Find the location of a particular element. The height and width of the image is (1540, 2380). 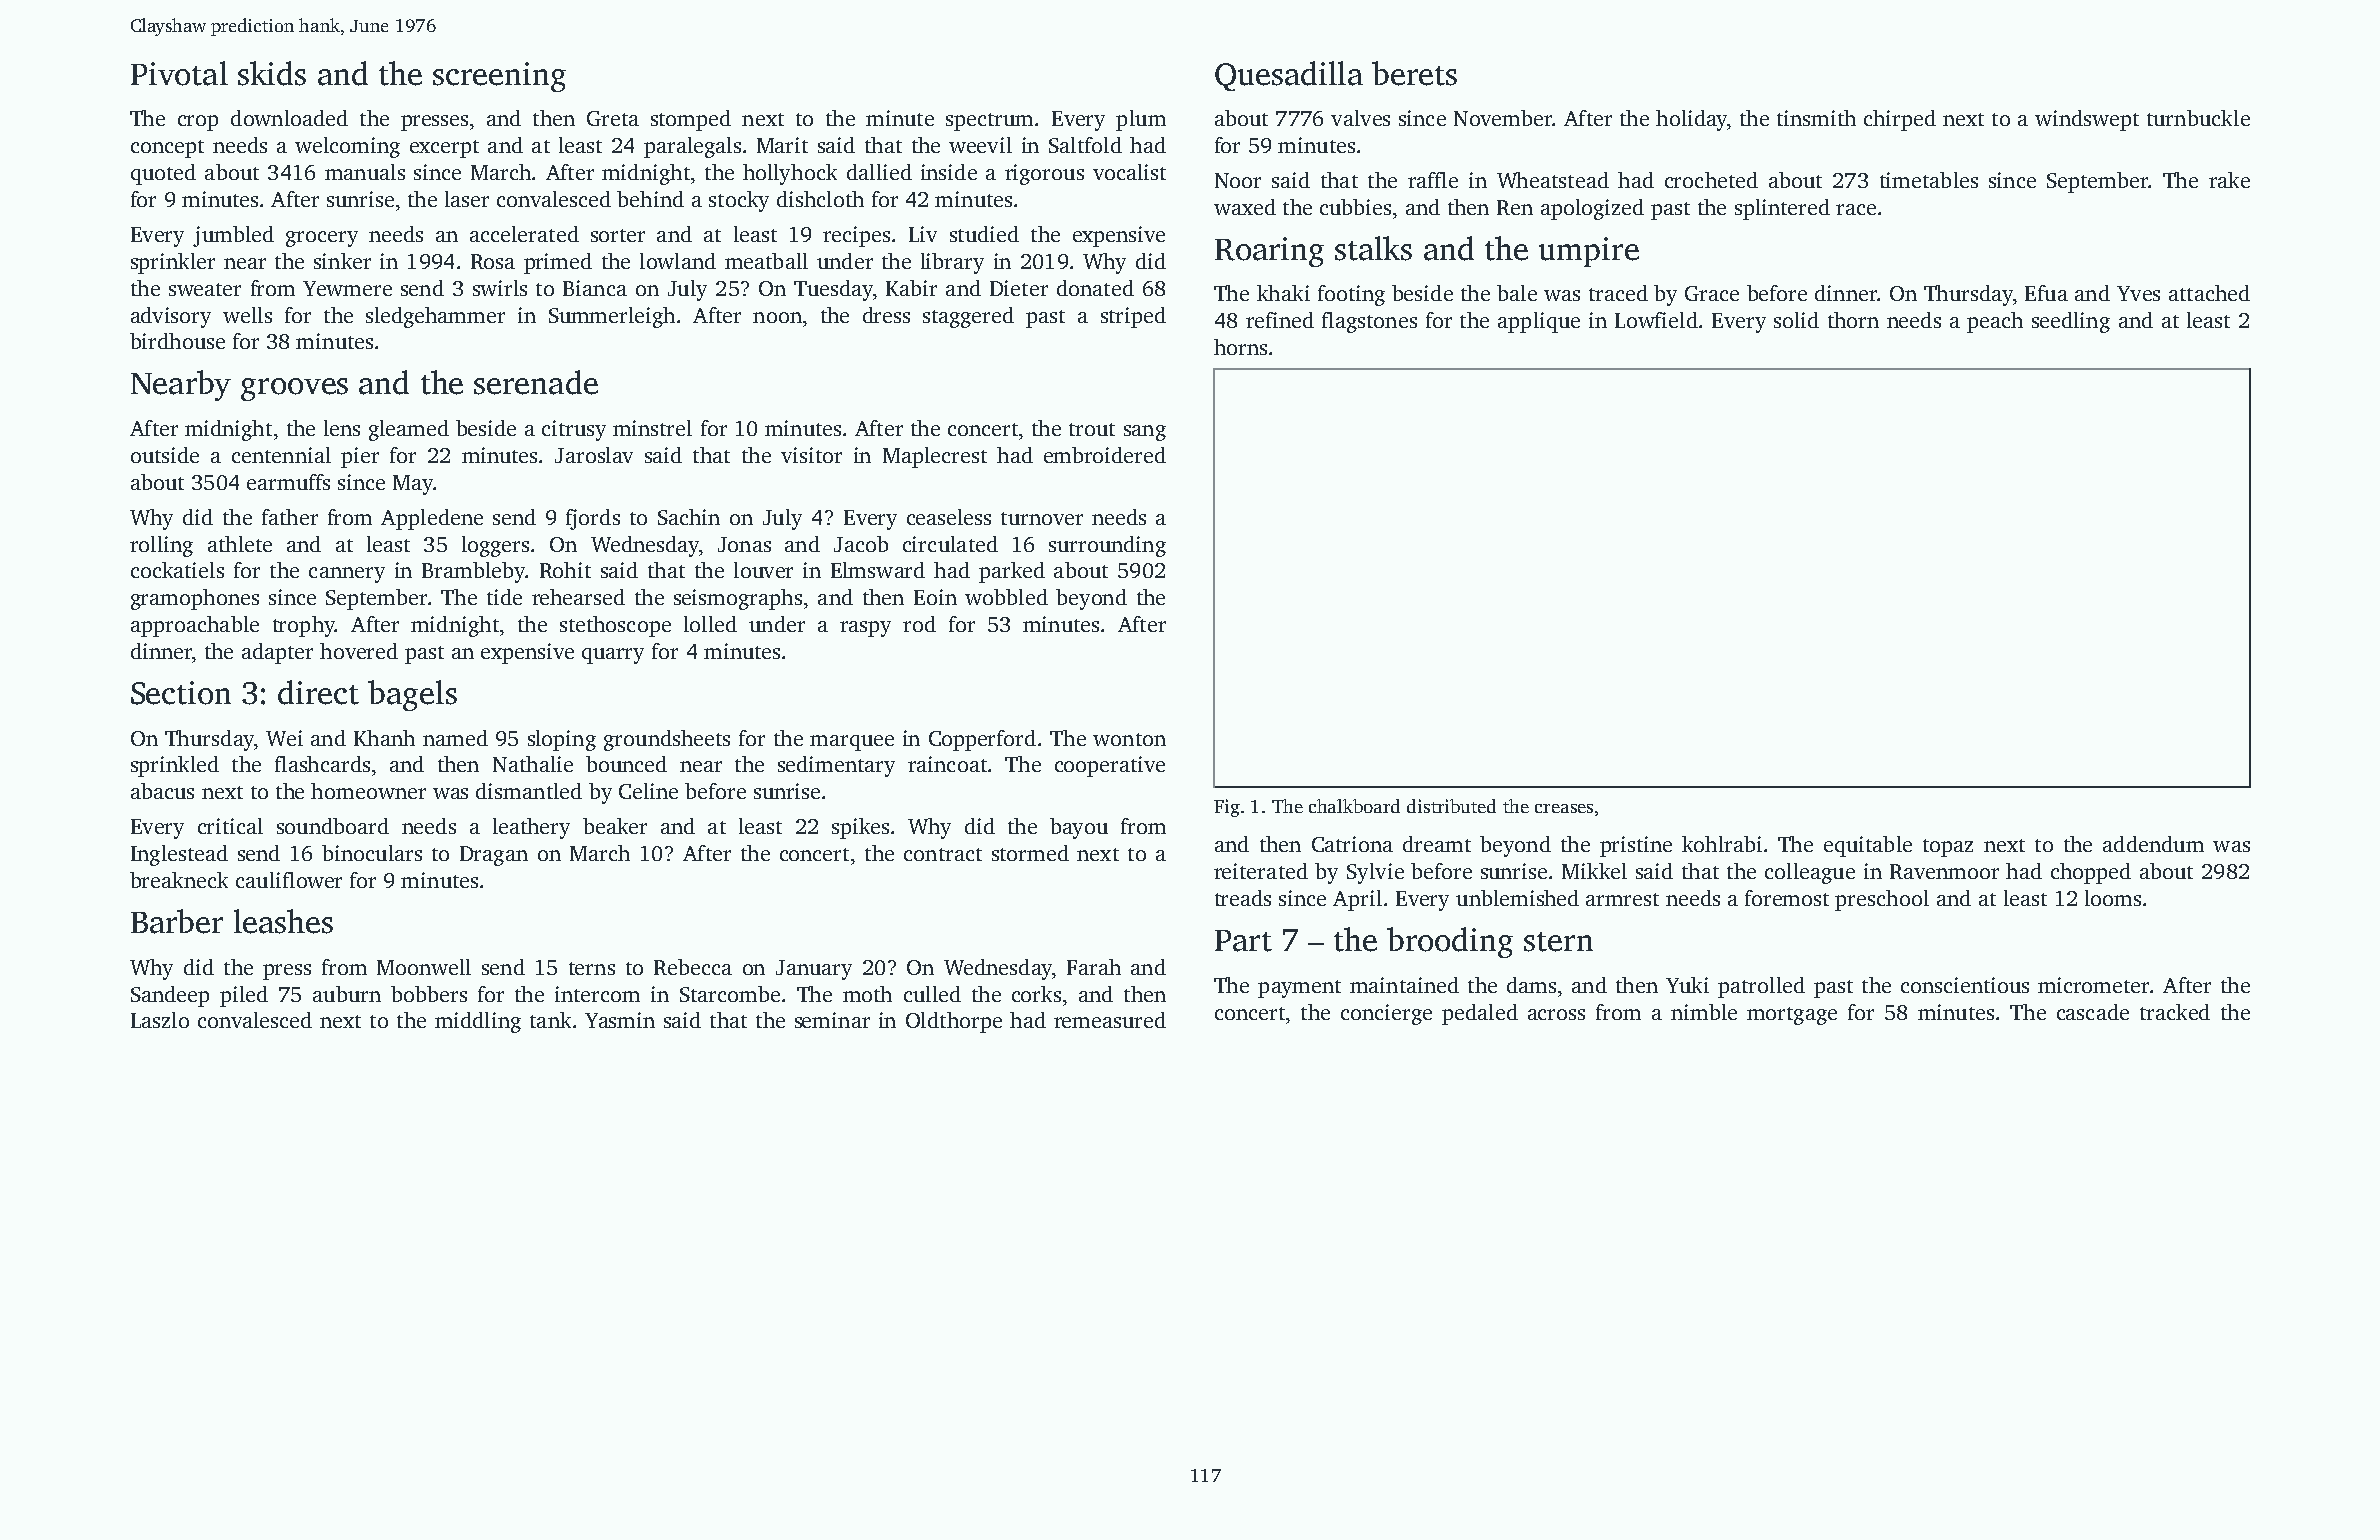

colleague is located at coordinates (1810, 873).
